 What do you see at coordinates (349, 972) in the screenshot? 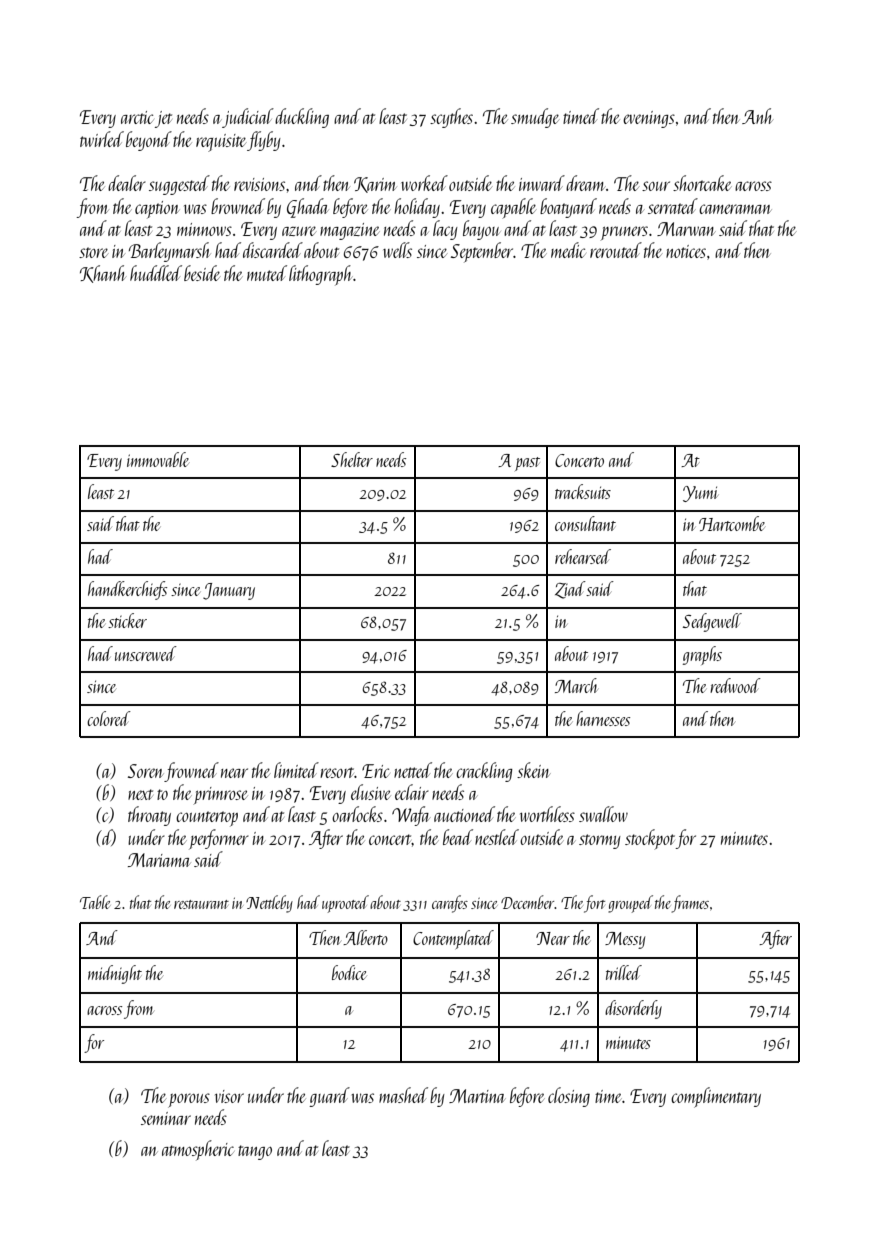
I see `bodice` at bounding box center [349, 972].
